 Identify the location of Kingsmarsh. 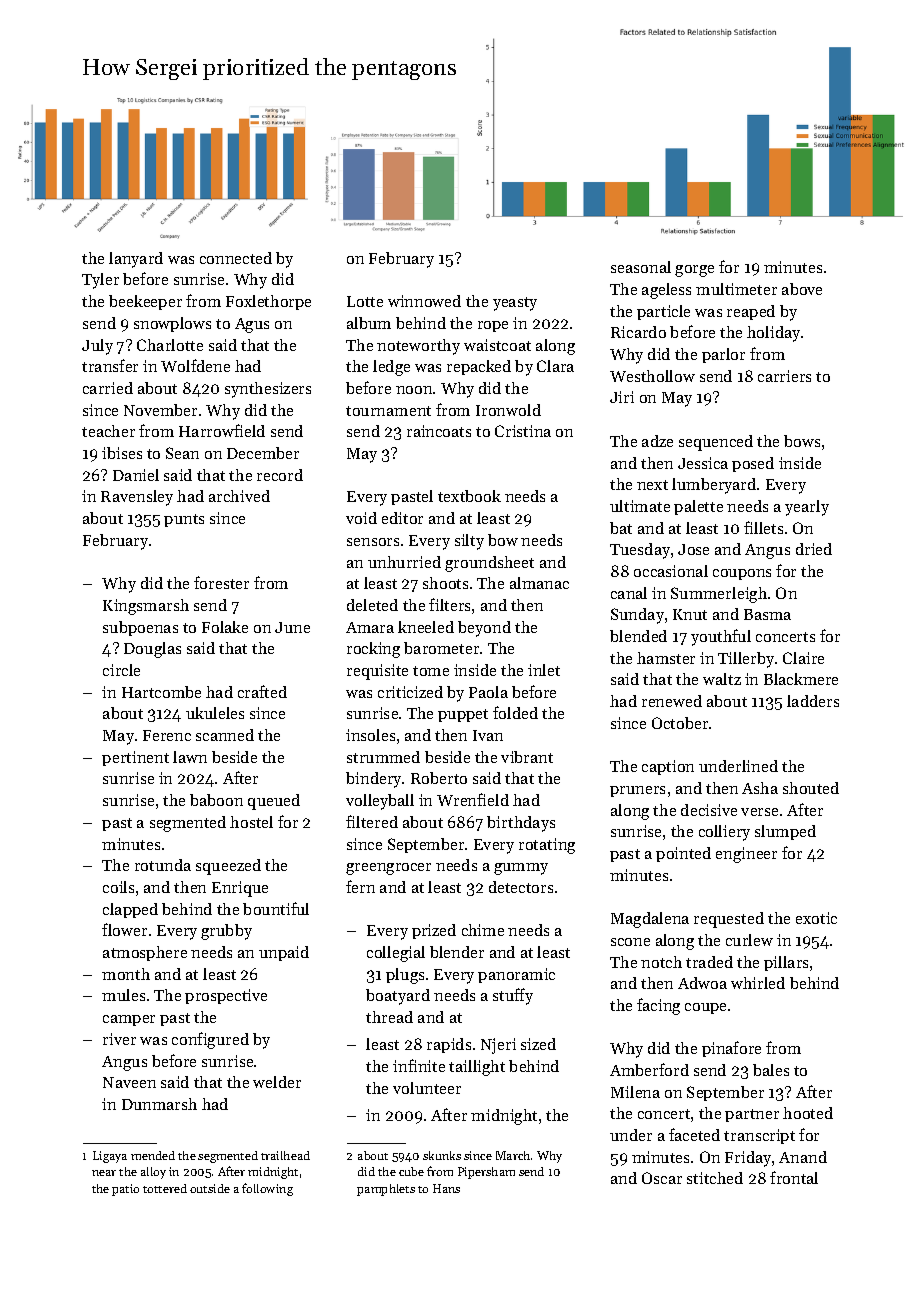
(146, 607).
